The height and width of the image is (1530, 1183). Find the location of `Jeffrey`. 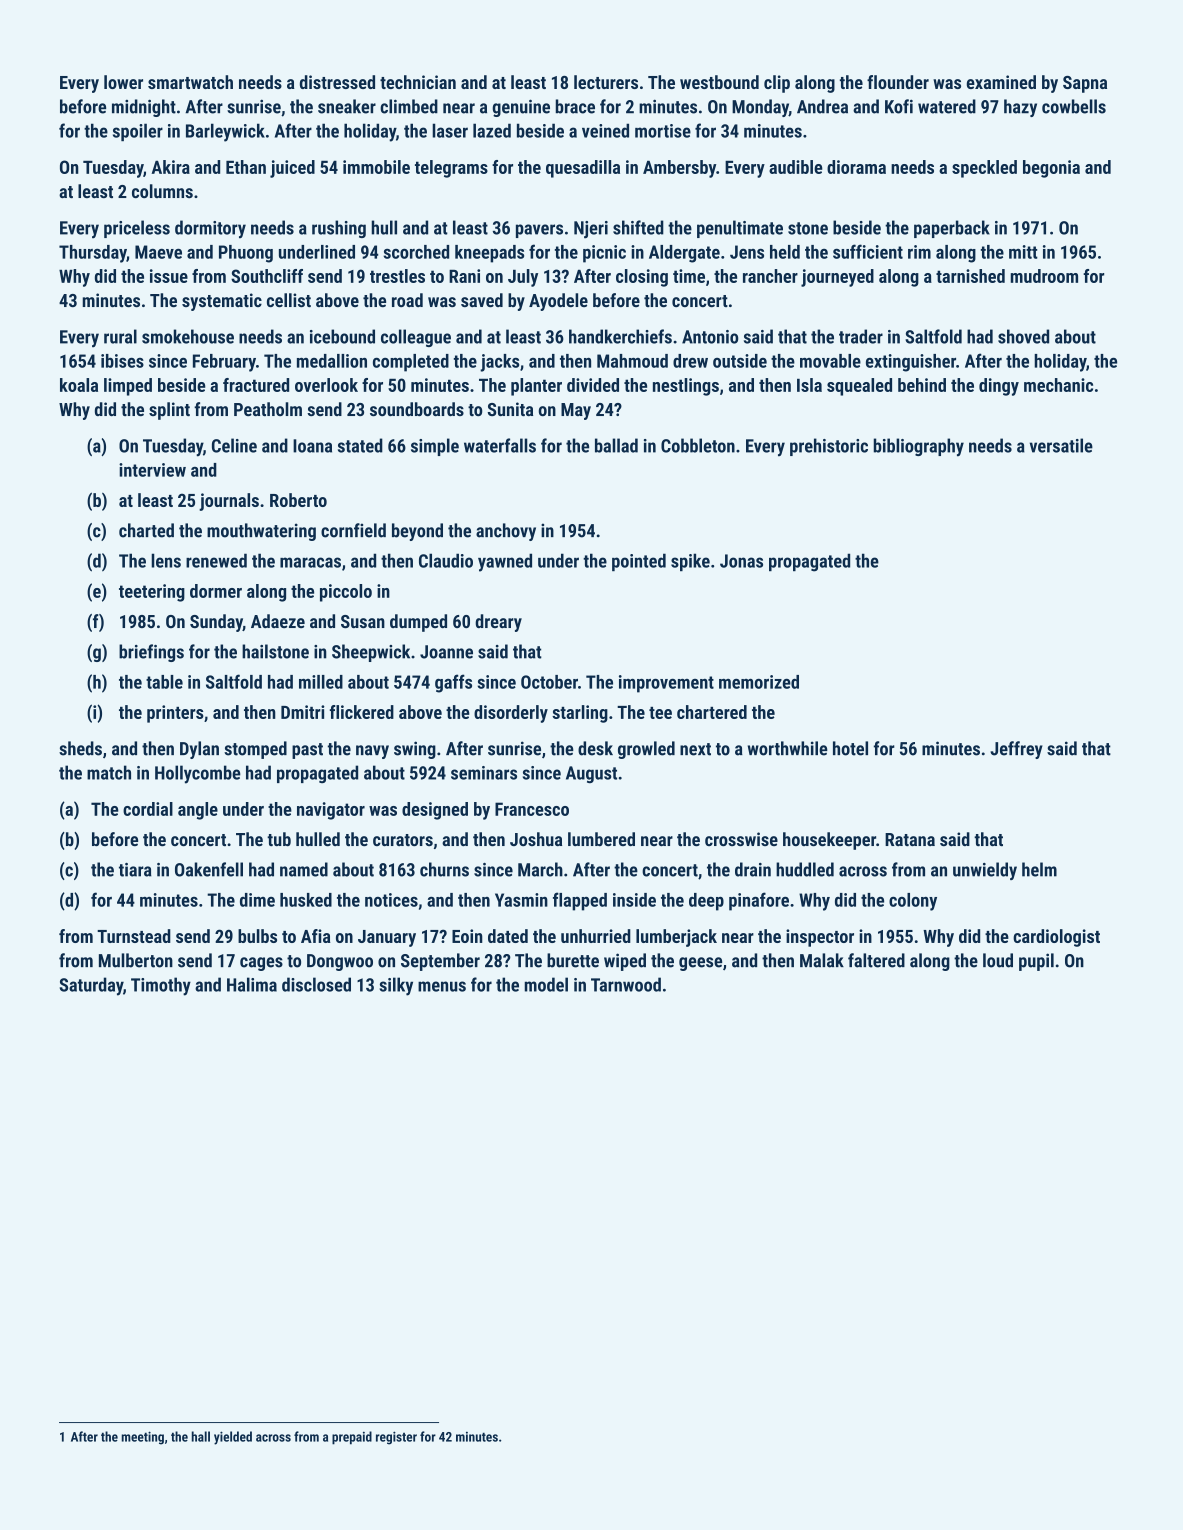

Jeffrey is located at coordinates (1016, 750).
